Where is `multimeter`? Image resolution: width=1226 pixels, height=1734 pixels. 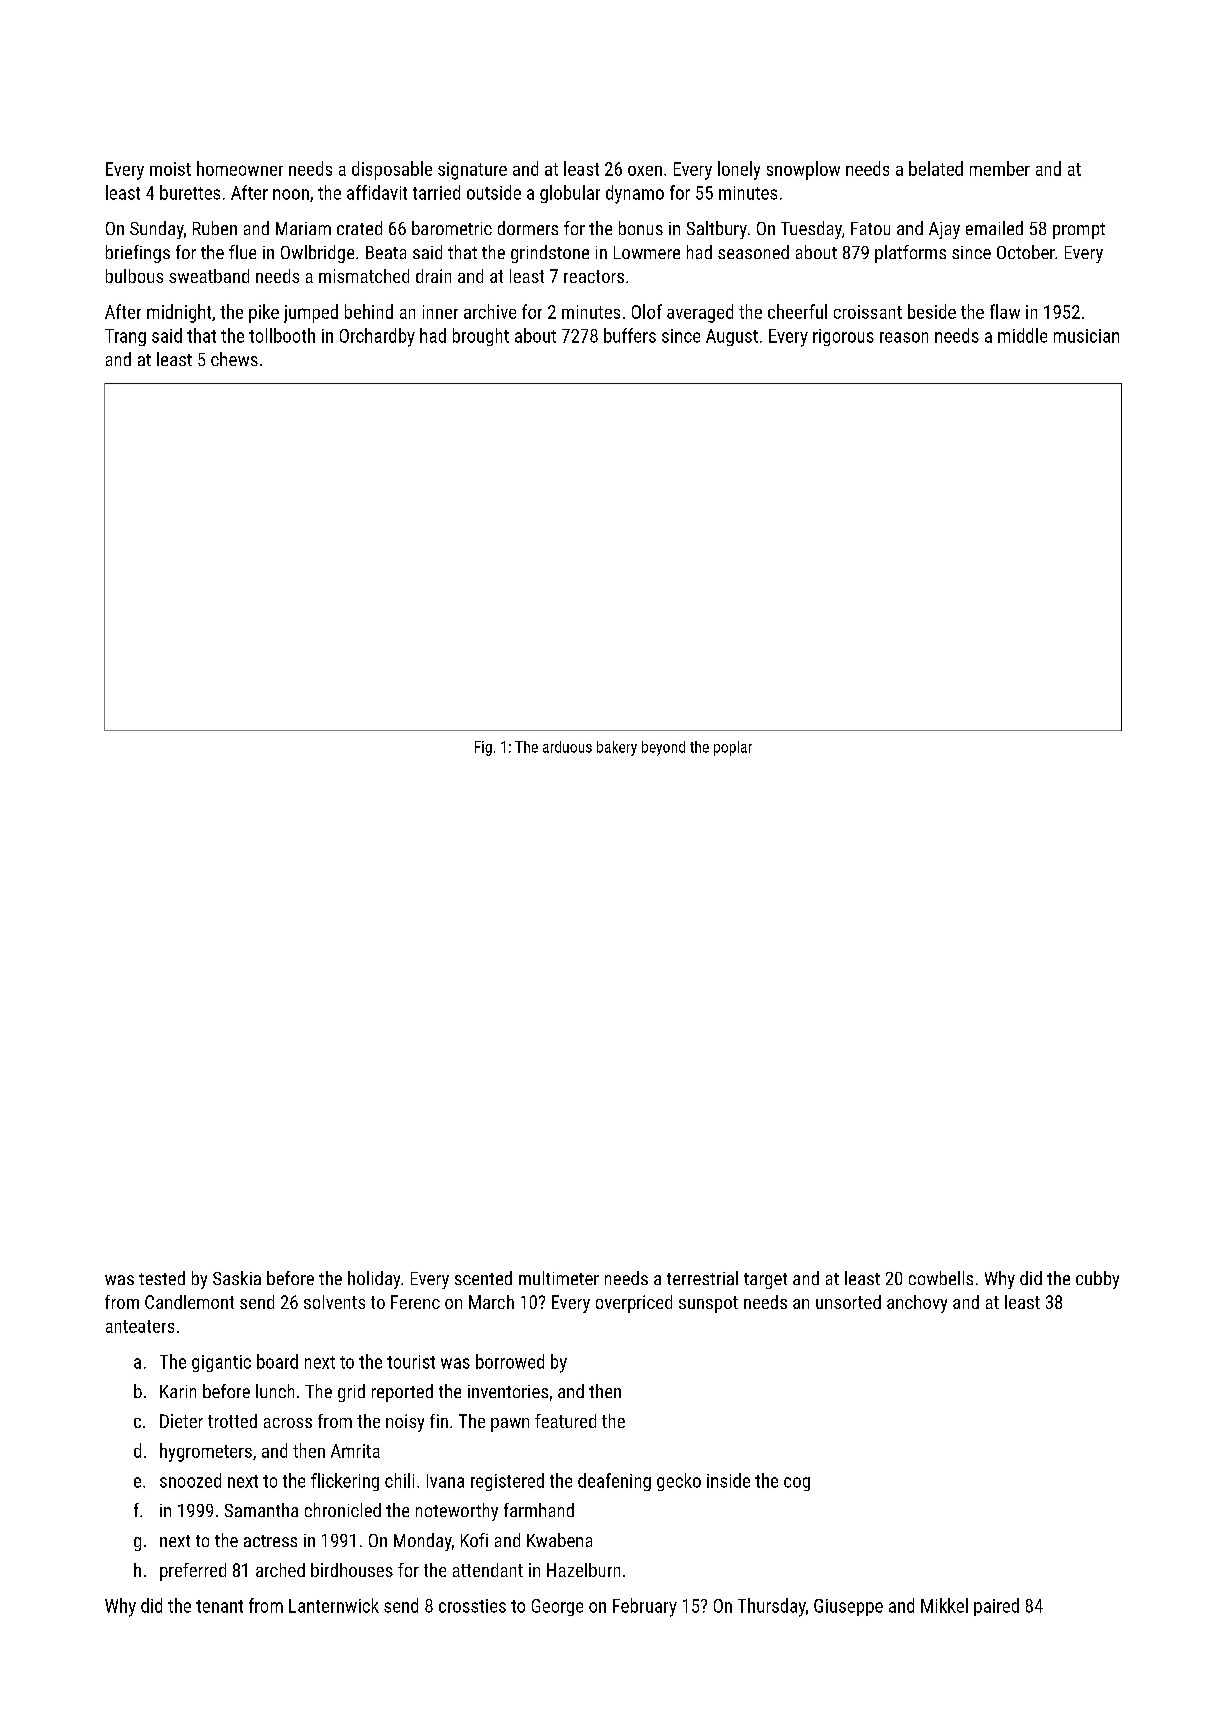
multimeter is located at coordinates (559, 1278).
